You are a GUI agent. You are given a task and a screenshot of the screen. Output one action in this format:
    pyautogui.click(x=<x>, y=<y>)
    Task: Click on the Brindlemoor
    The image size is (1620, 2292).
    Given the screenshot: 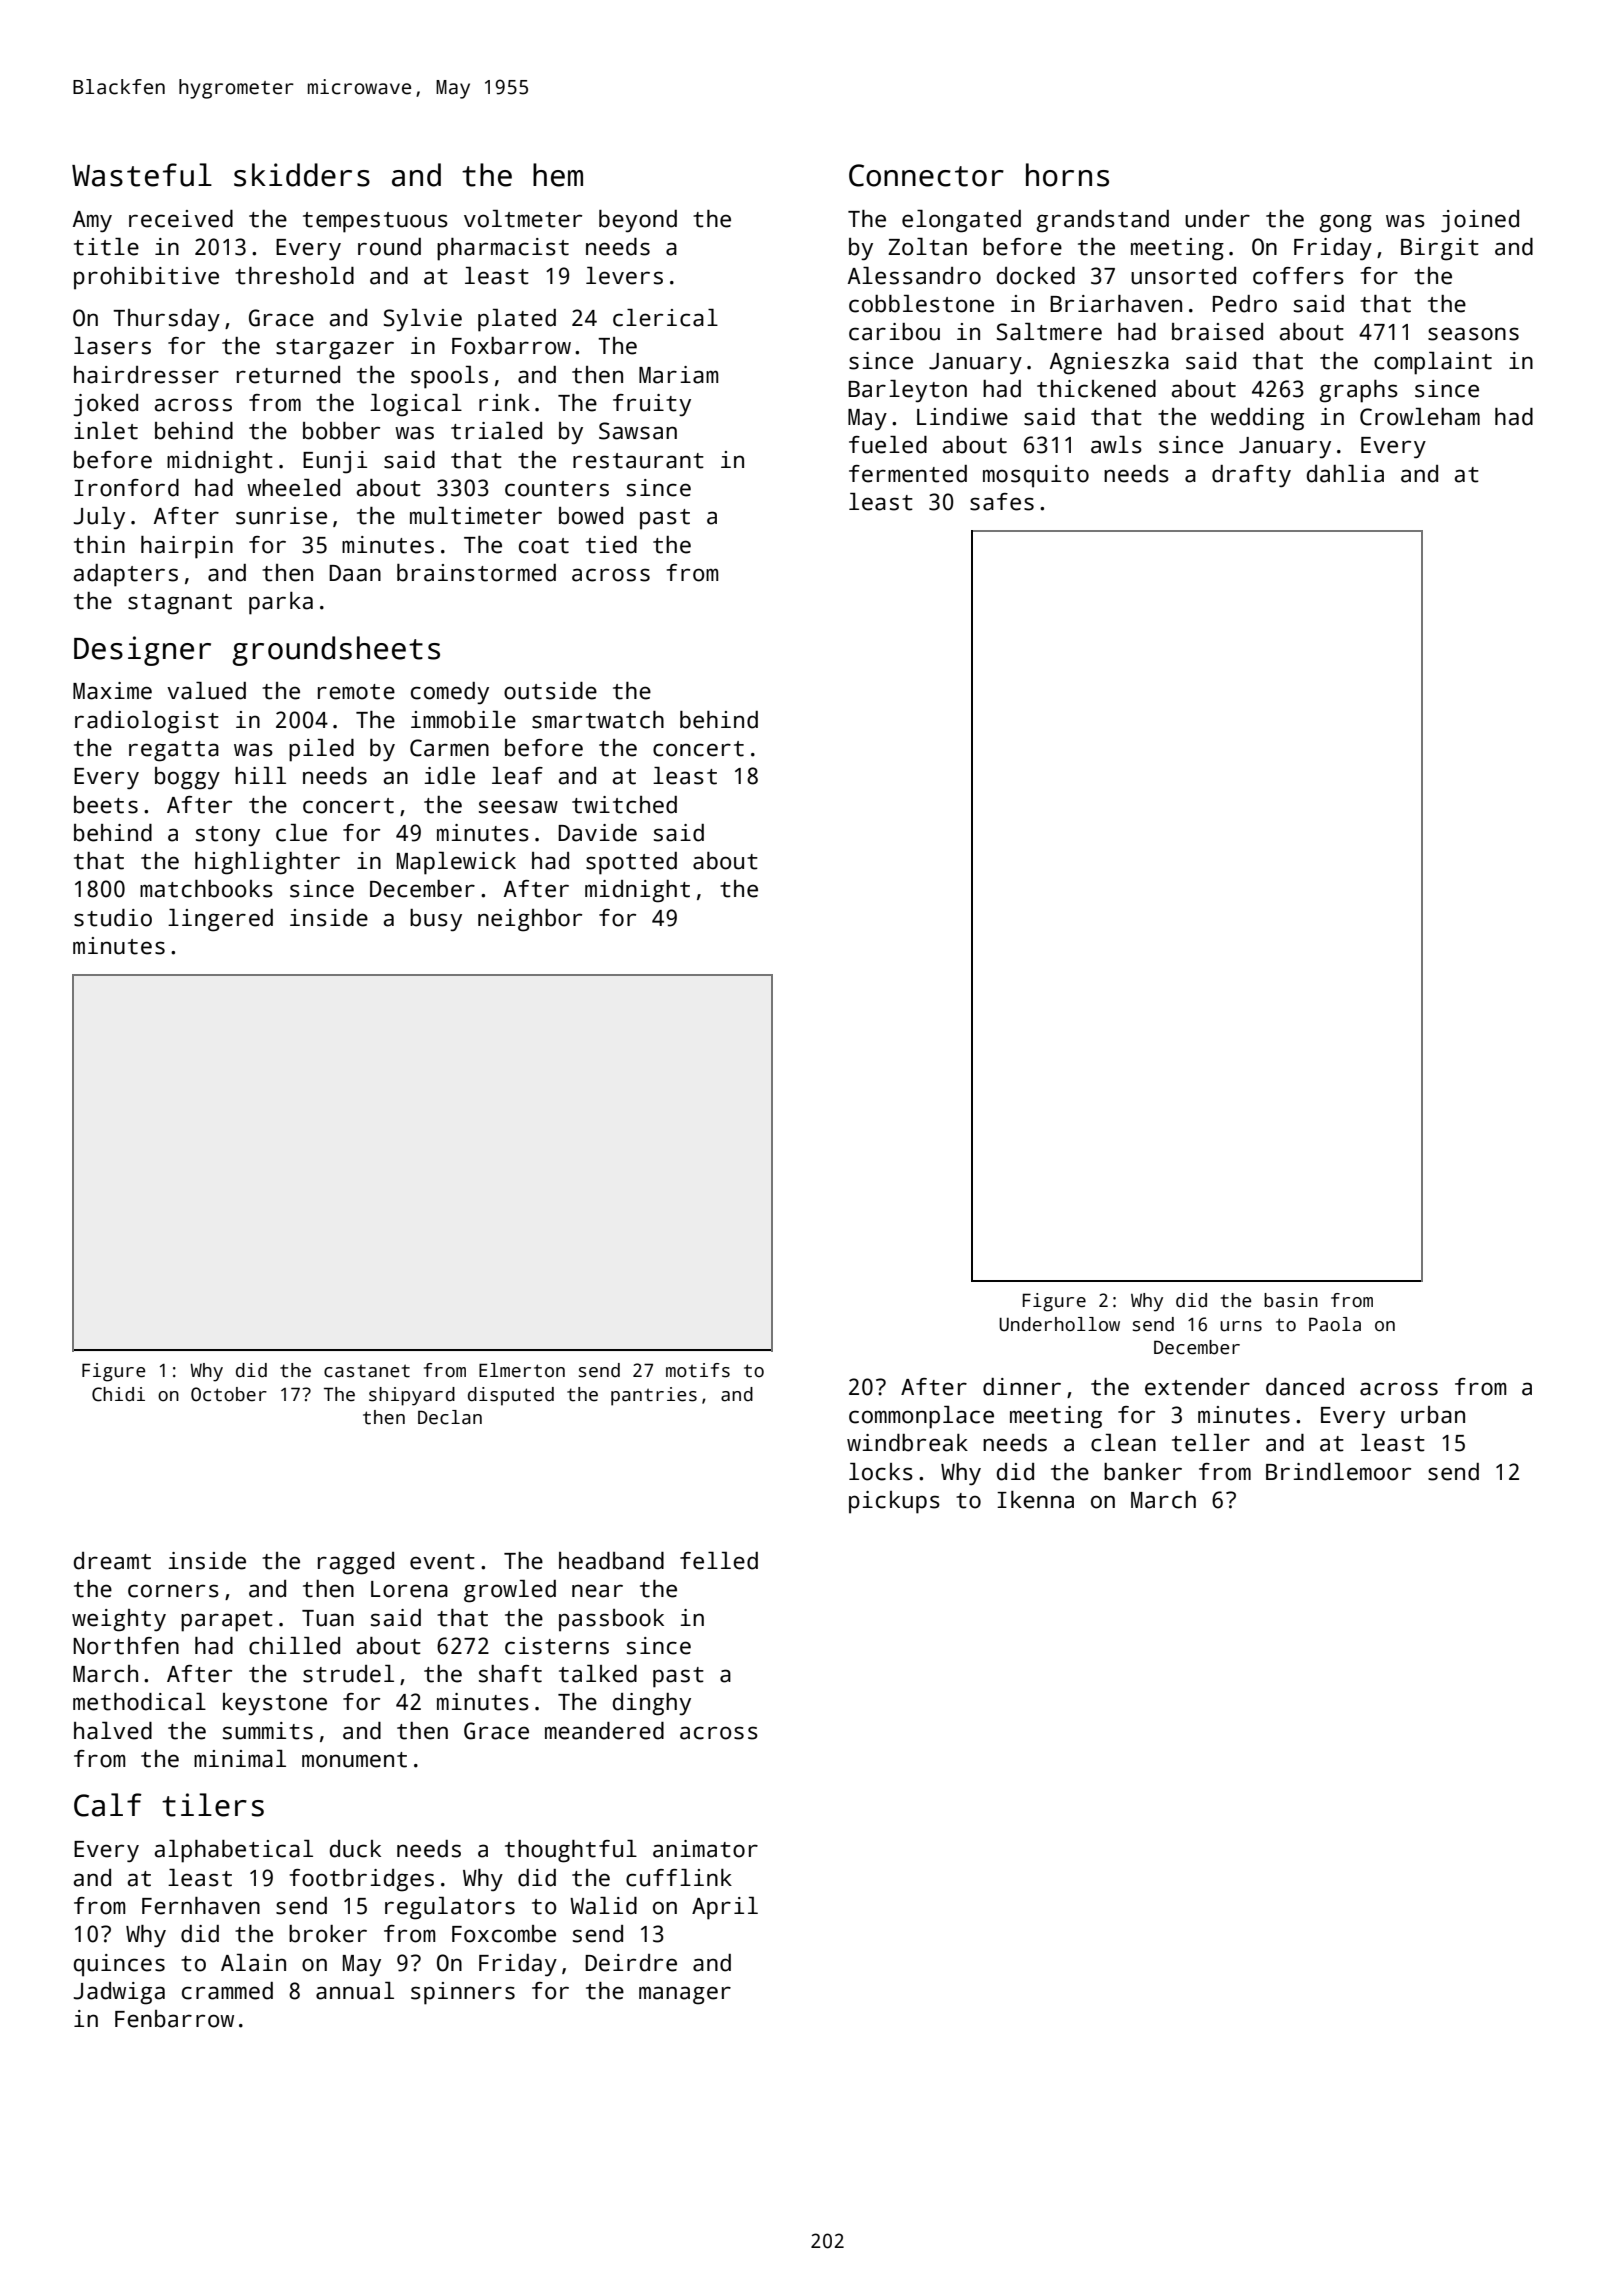 What is the action you would take?
    pyautogui.click(x=1338, y=1472)
